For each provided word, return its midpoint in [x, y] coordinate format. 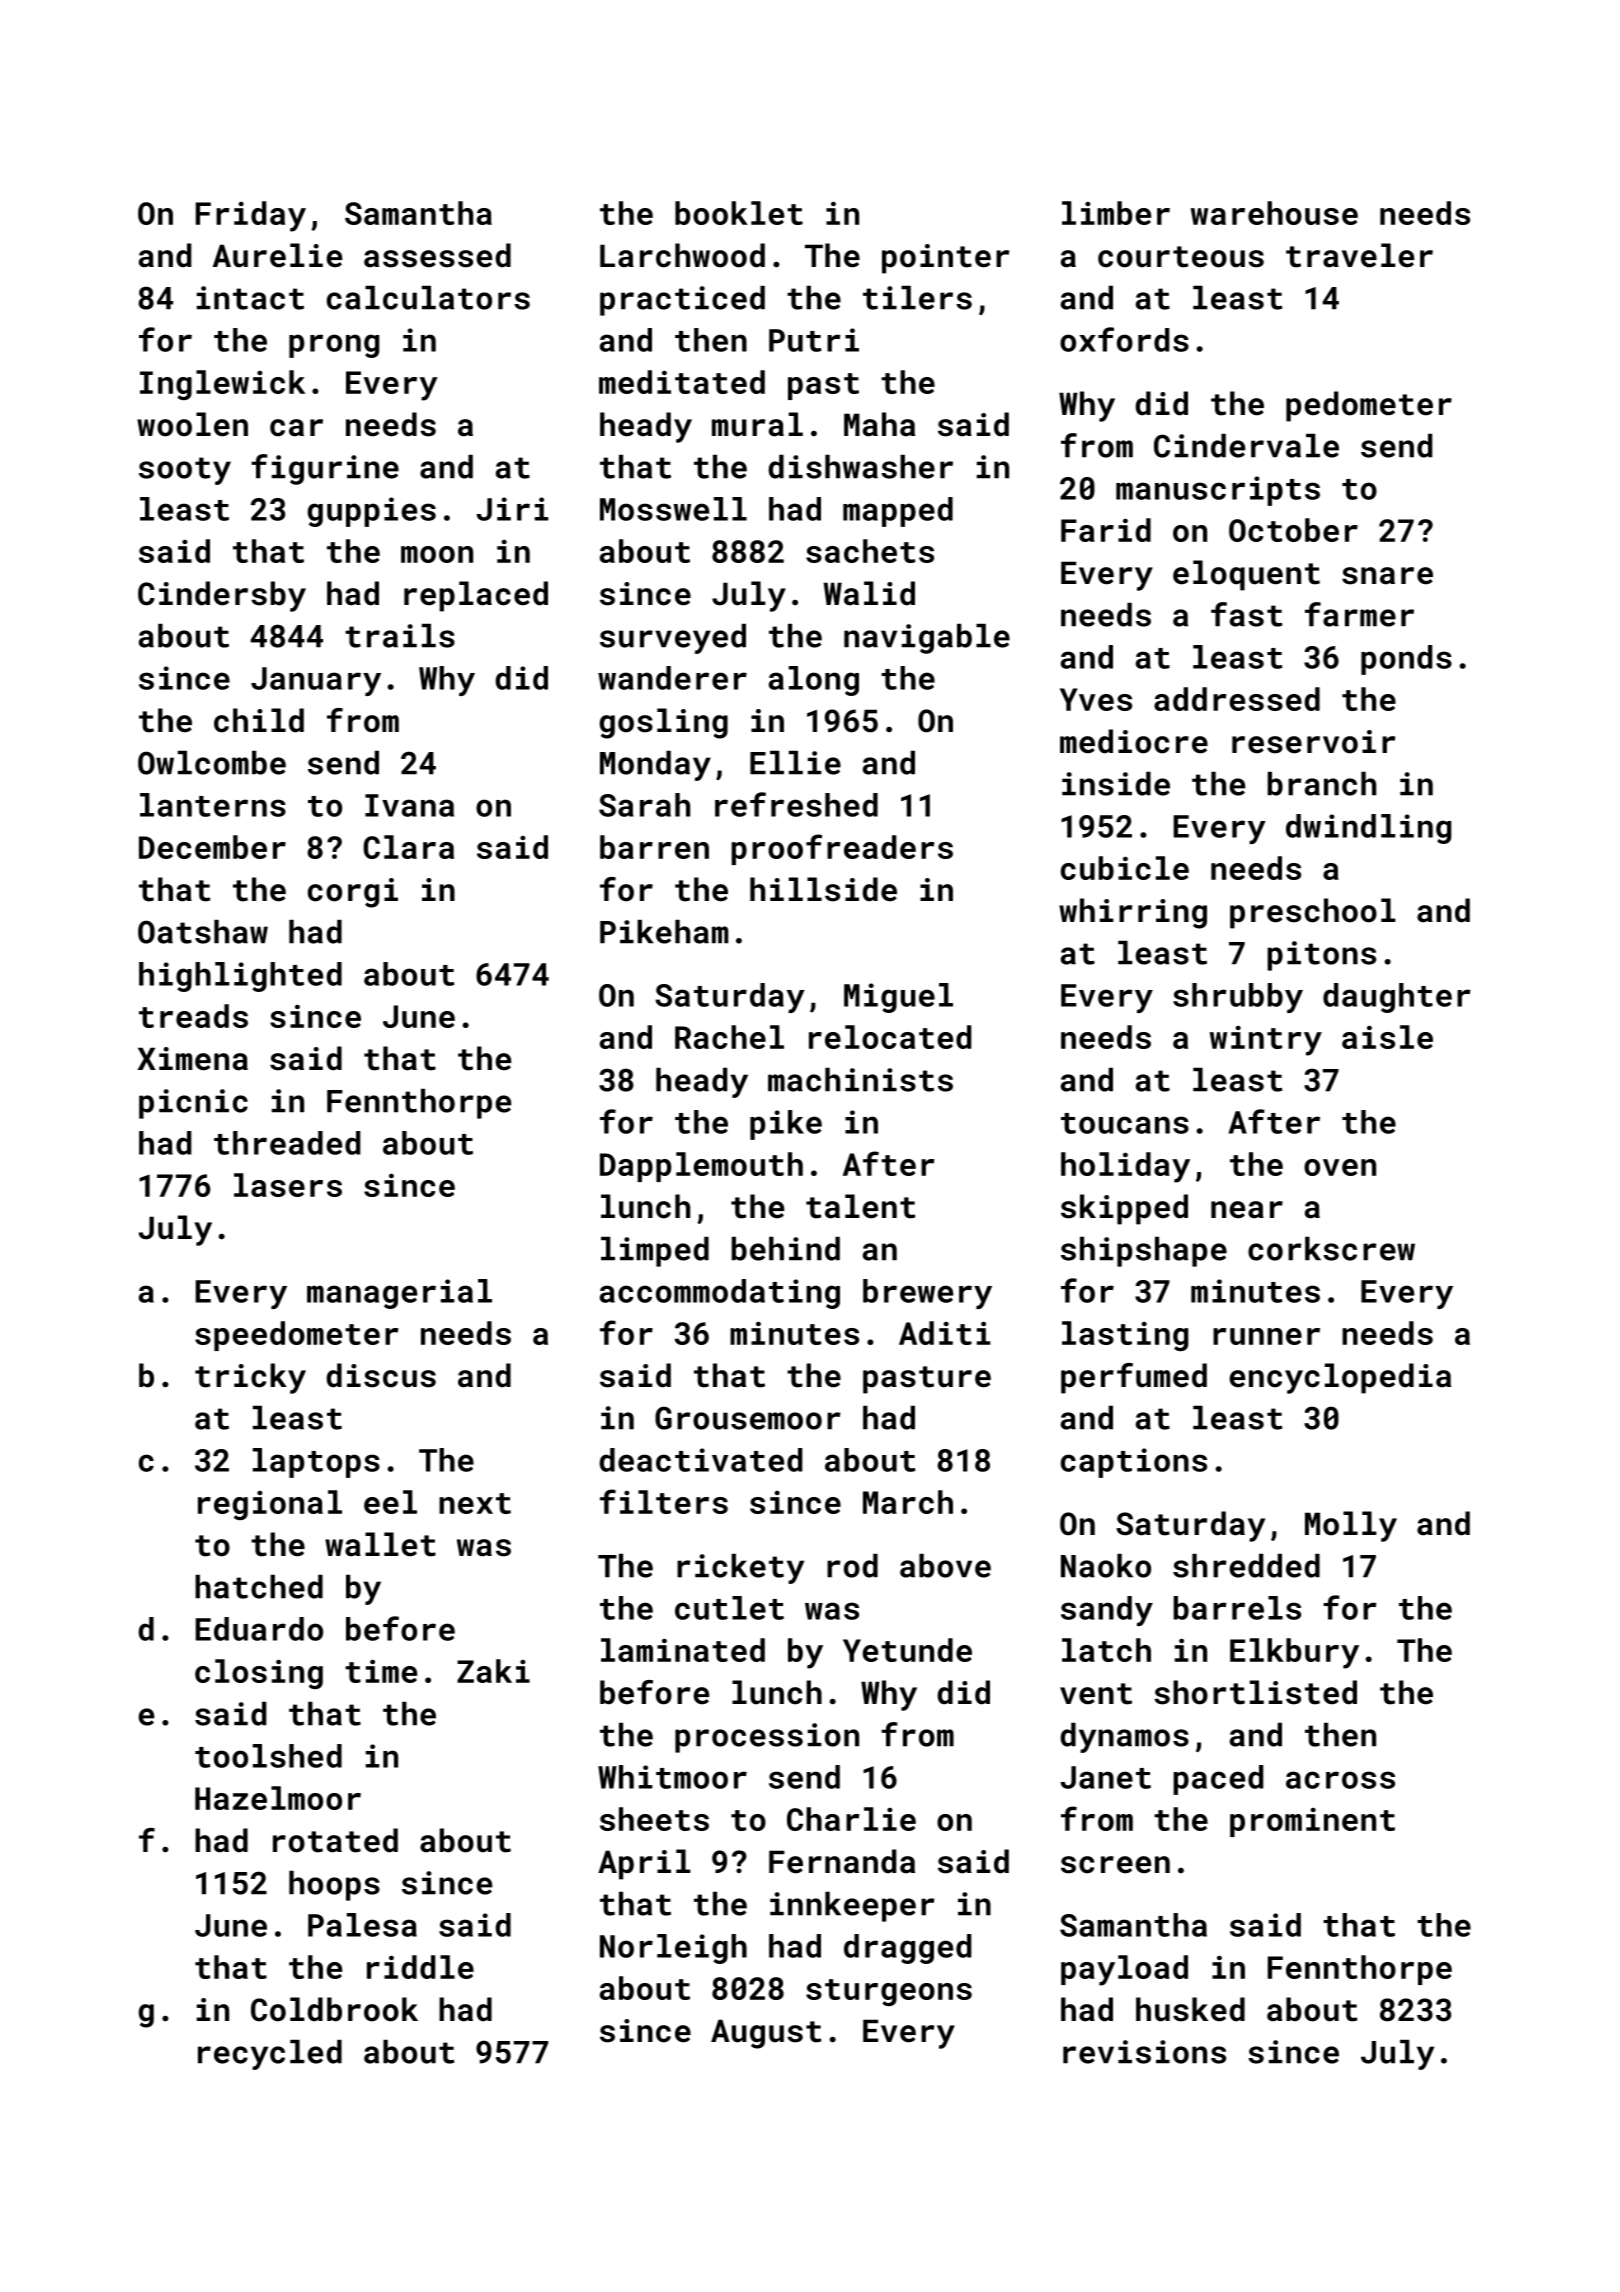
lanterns [213, 805]
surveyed [673, 639]
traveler [1359, 255]
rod [852, 1566]
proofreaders [842, 849]
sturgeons [889, 1992]
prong [334, 346]
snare [1387, 576]
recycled [270, 2055]
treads [193, 1016]
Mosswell [673, 509]
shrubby [1238, 998]
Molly [1351, 1526]
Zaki [493, 1671]
